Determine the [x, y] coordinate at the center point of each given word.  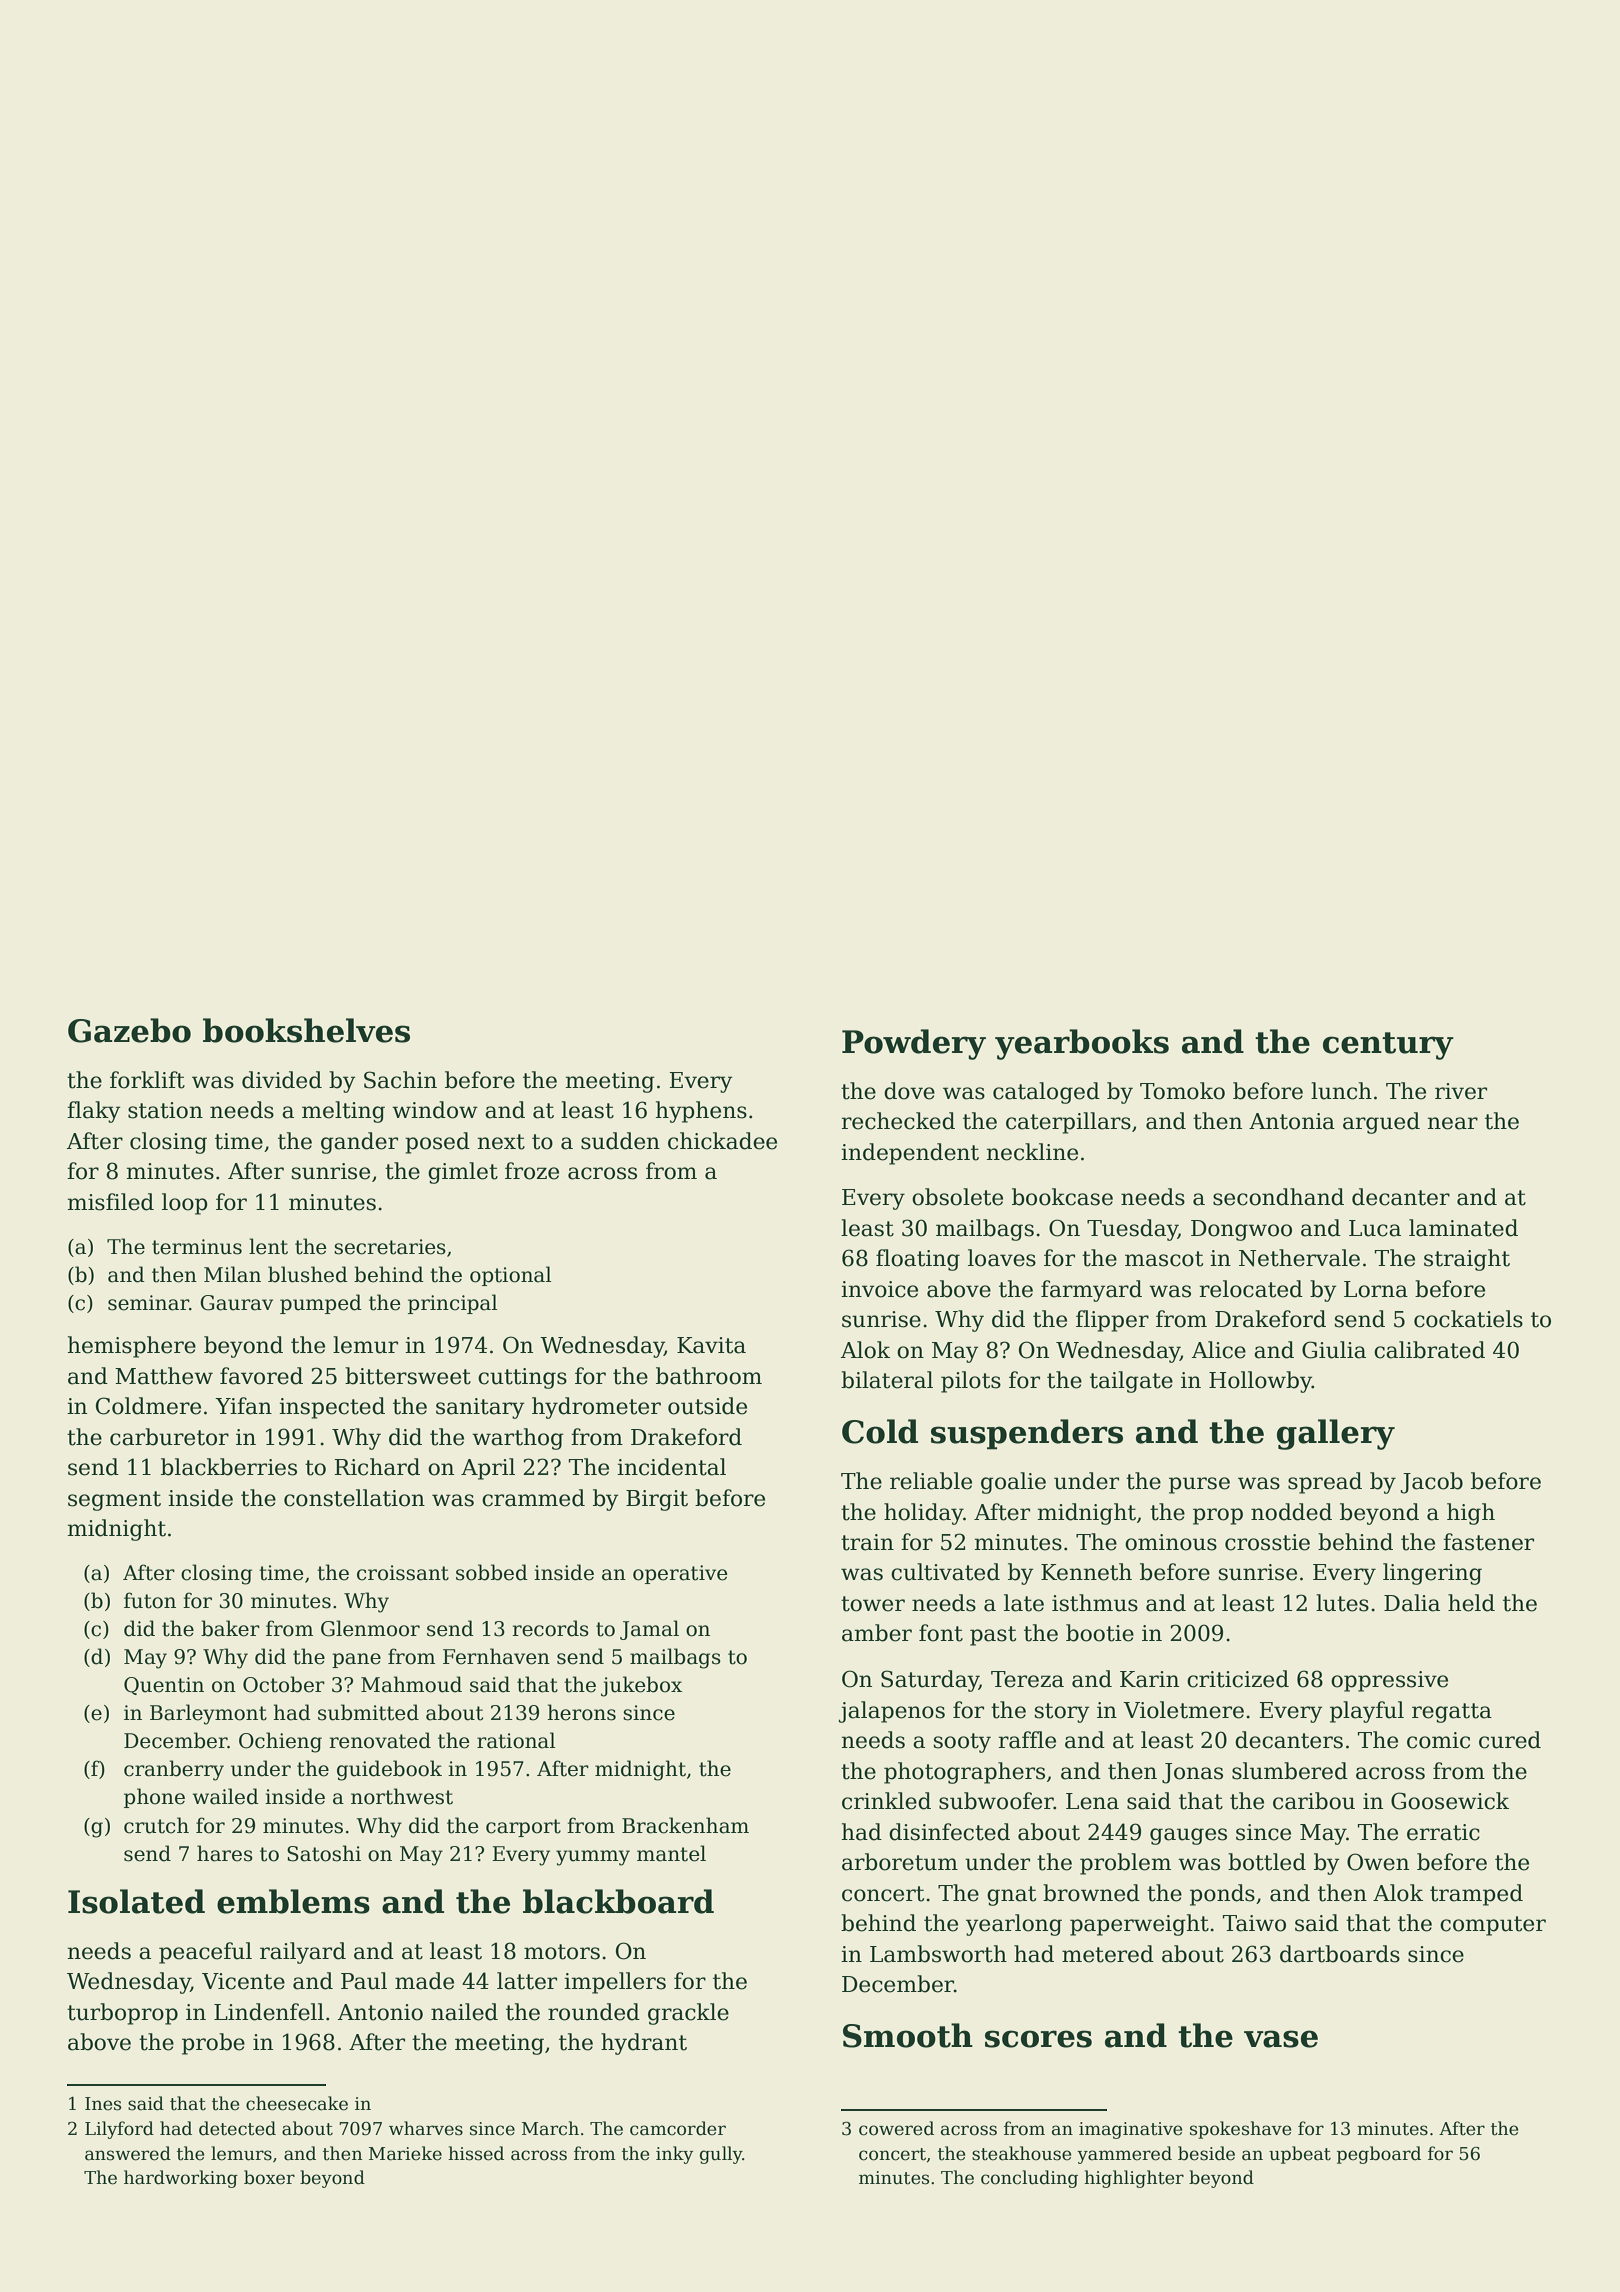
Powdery [914, 1044]
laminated [1463, 1228]
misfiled [111, 1202]
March [550, 2128]
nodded [1291, 1512]
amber [877, 1633]
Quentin [164, 1686]
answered [128, 2153]
